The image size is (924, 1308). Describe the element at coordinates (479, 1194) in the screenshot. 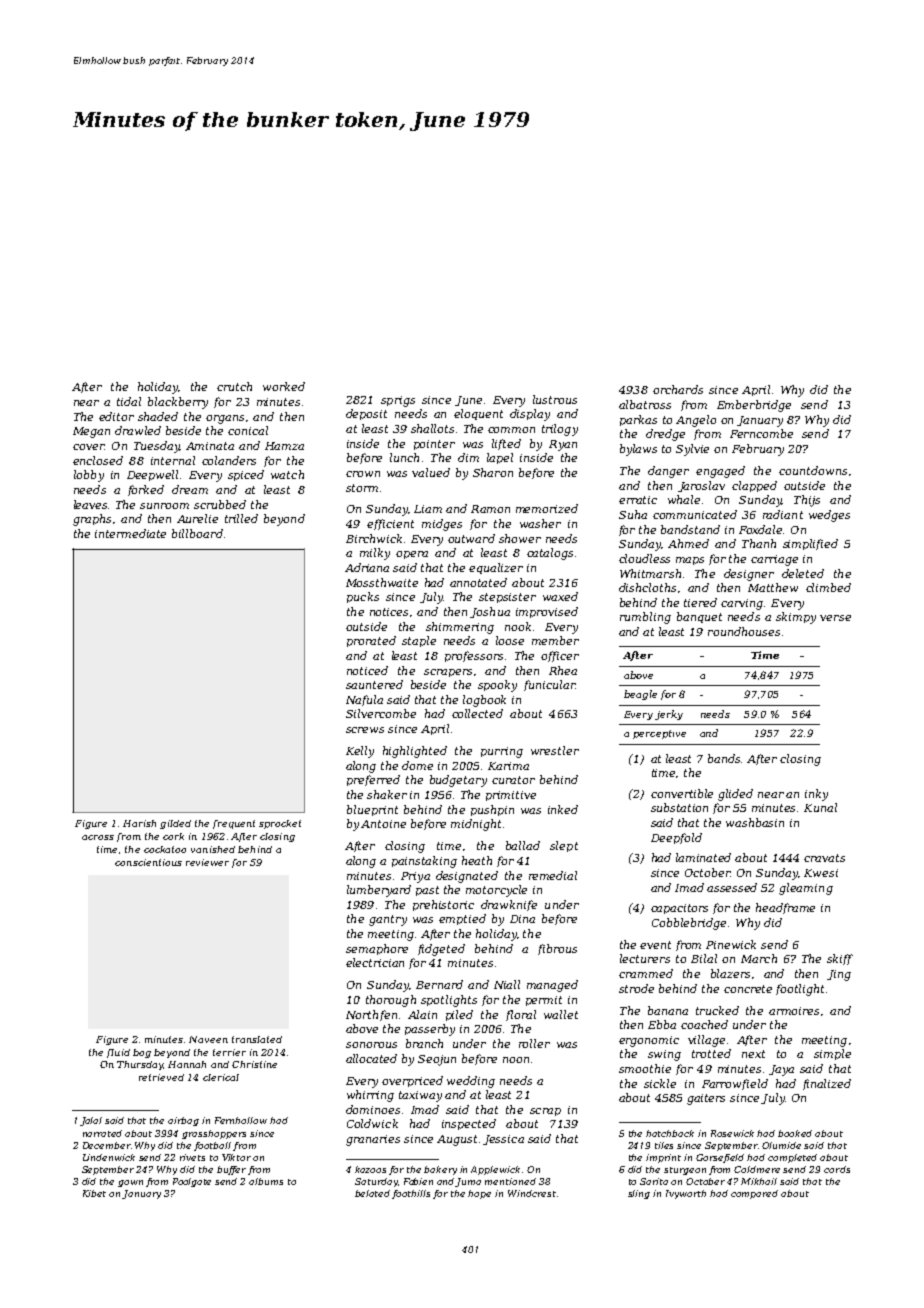

I see `hope` at that location.
